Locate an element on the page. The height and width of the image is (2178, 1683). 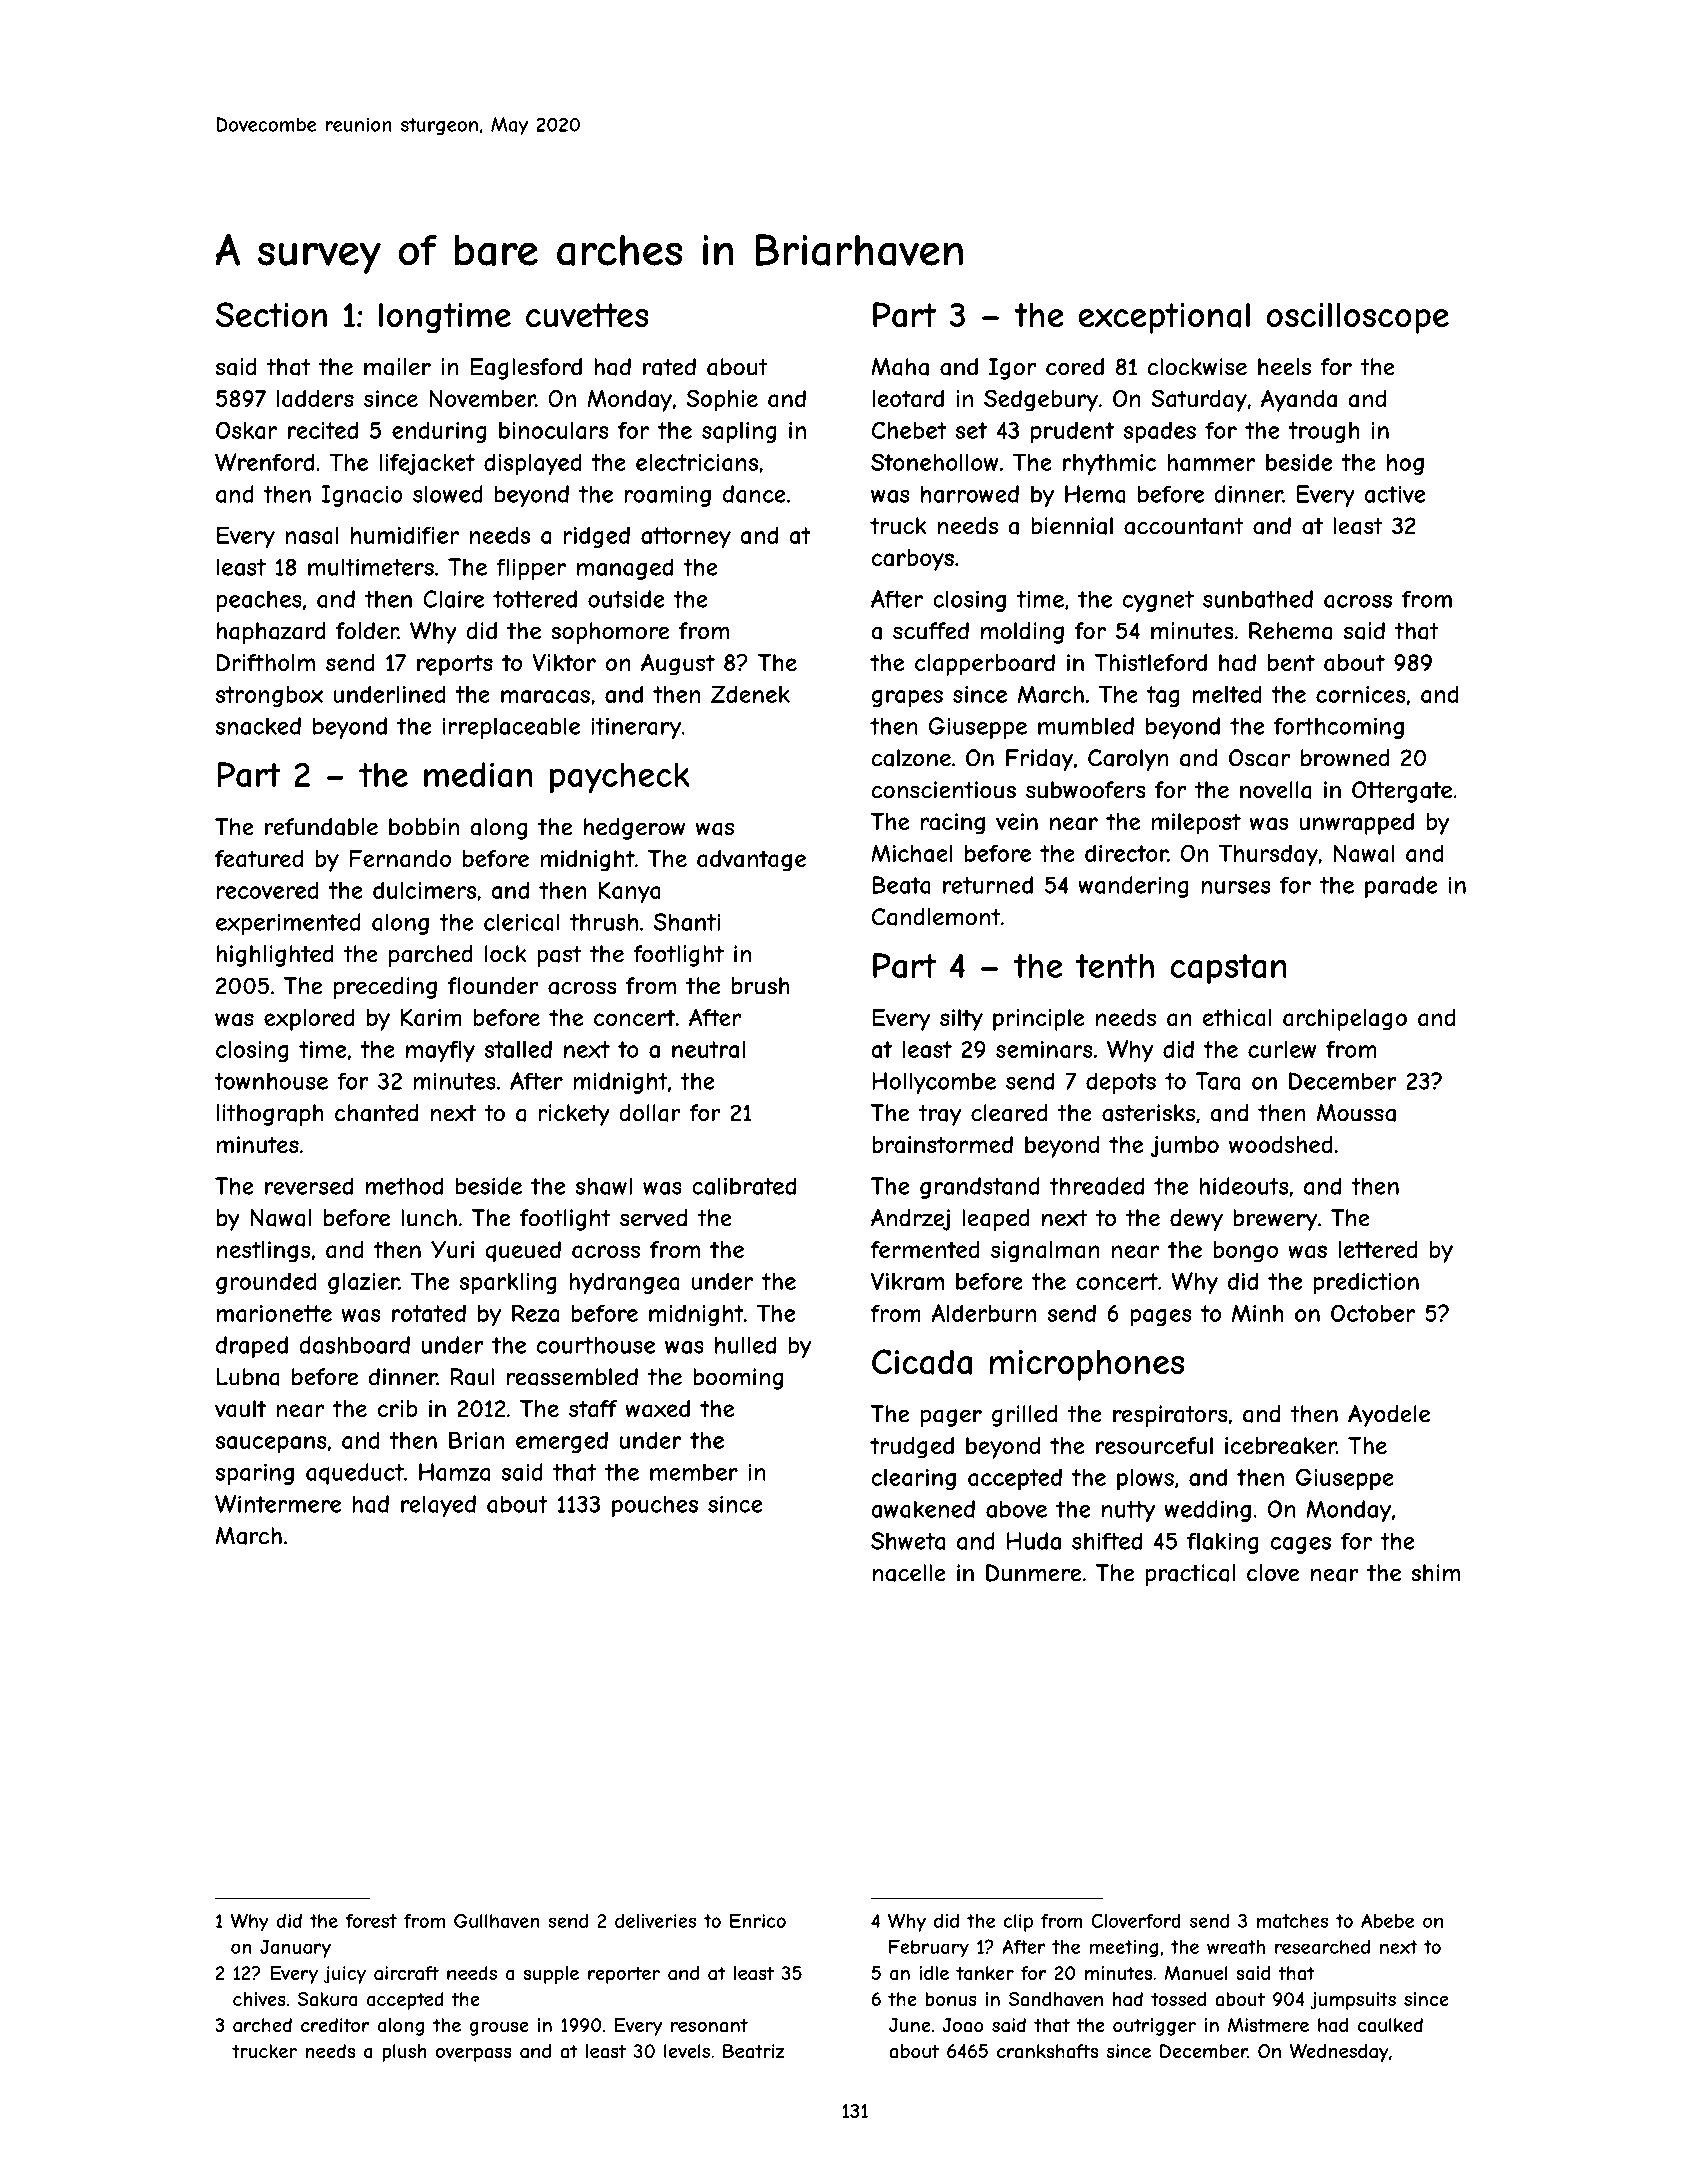
lithograph is located at coordinates (270, 1115).
